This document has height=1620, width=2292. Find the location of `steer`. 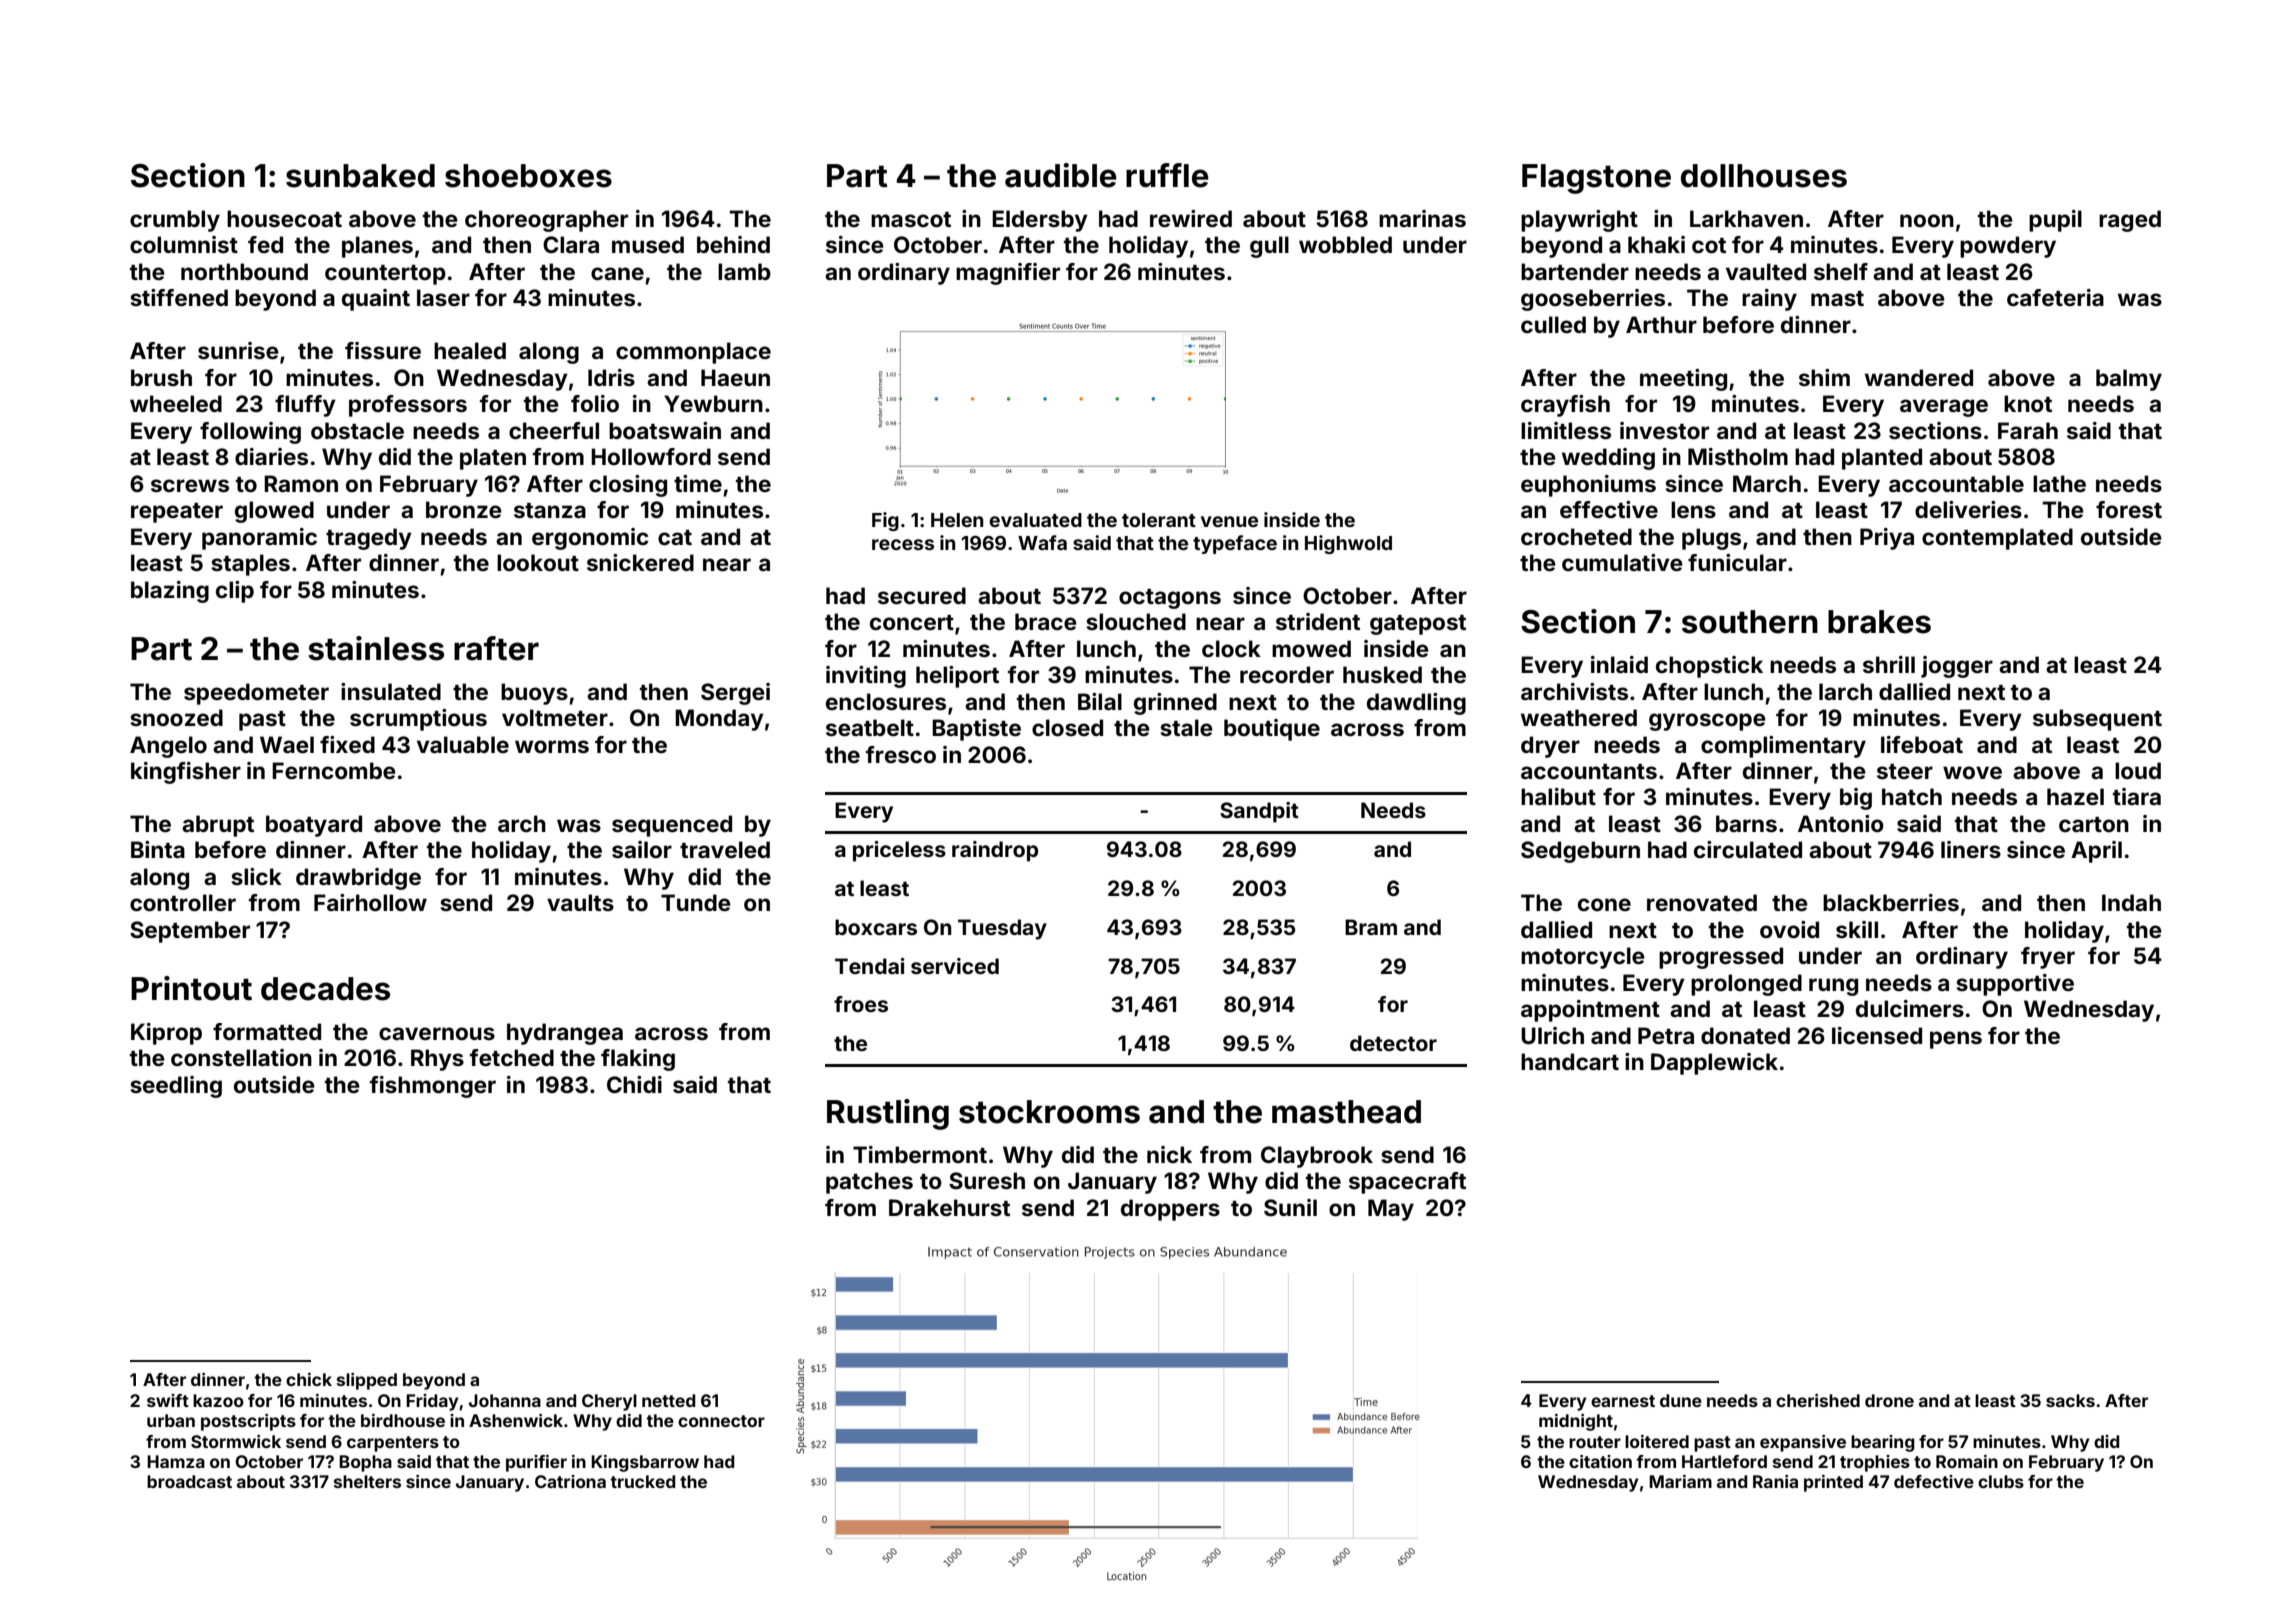

steer is located at coordinates (1905, 771).
